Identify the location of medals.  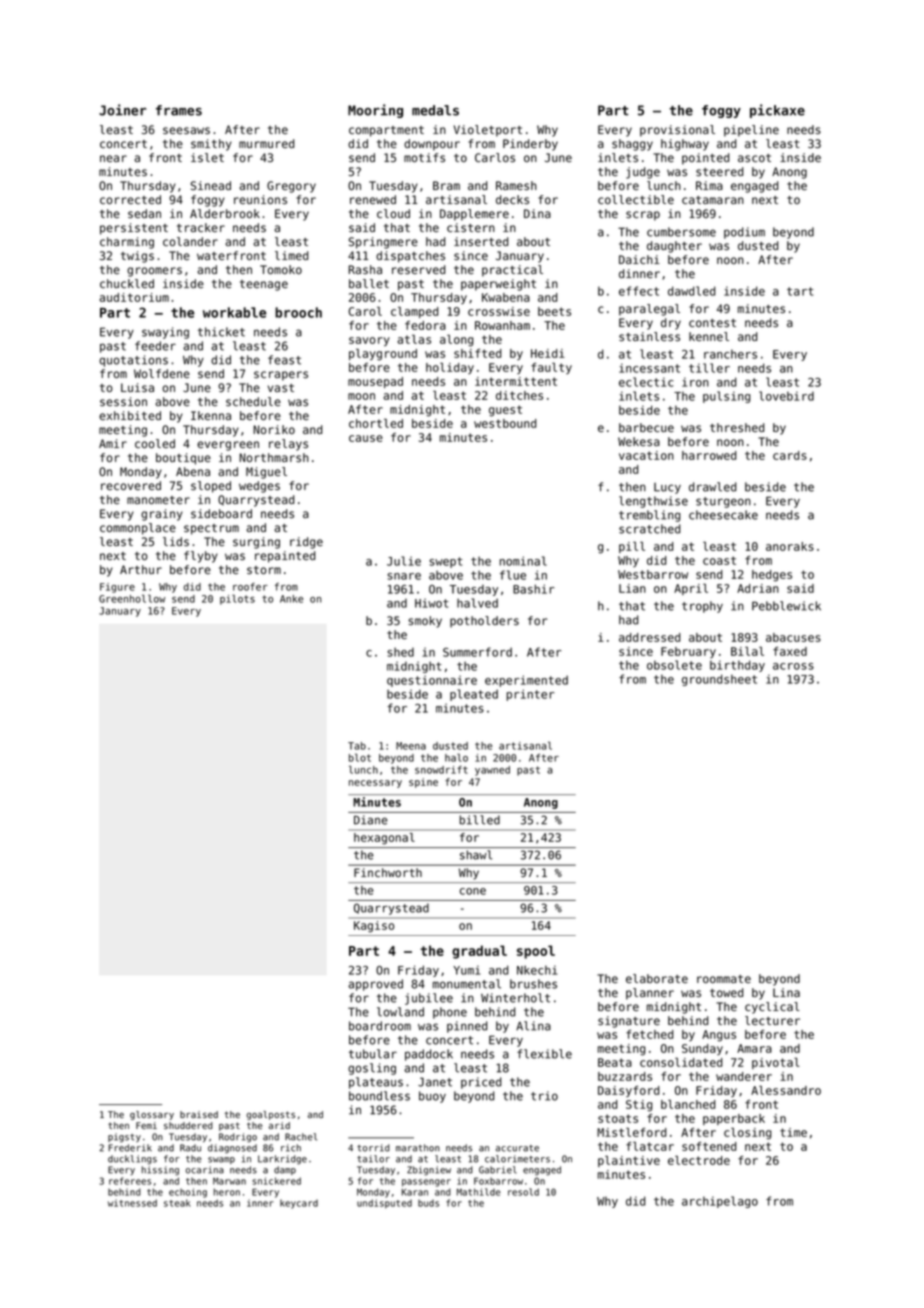
(435, 110).
